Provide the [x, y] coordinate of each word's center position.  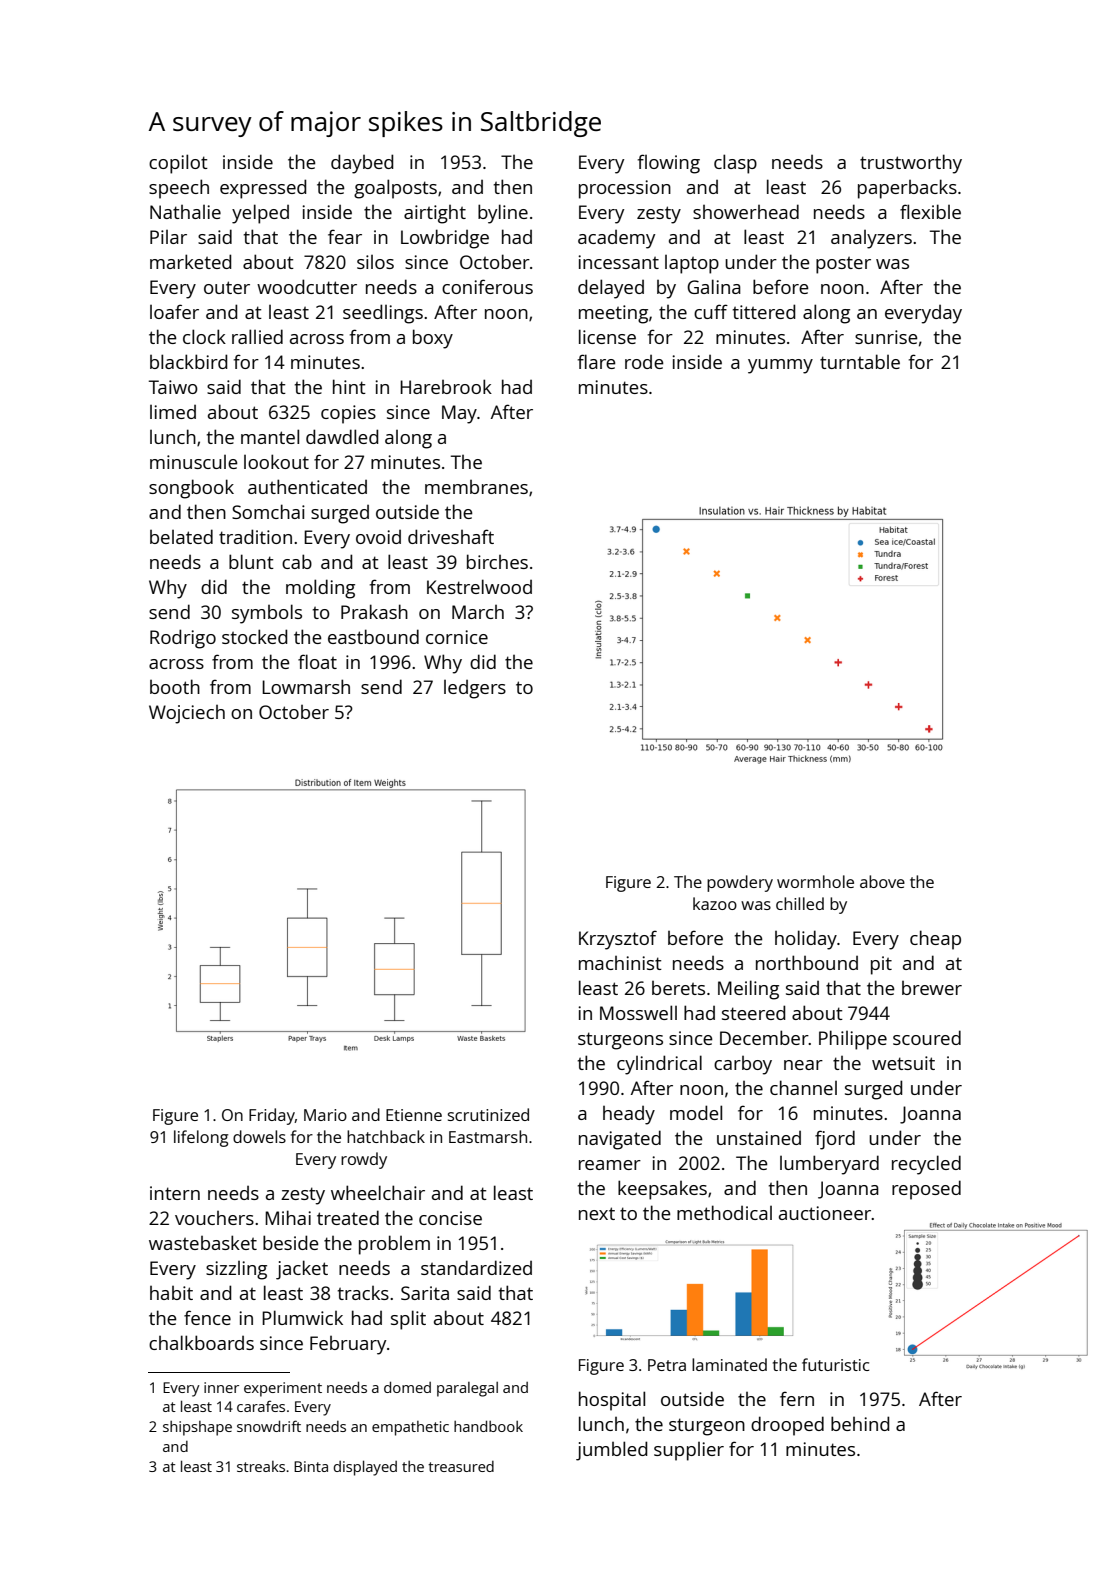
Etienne [414, 1115]
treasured [461, 1466]
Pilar [168, 237]
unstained [759, 1138]
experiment [283, 1389]
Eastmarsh [488, 1136]
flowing [669, 164]
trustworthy [911, 164]
